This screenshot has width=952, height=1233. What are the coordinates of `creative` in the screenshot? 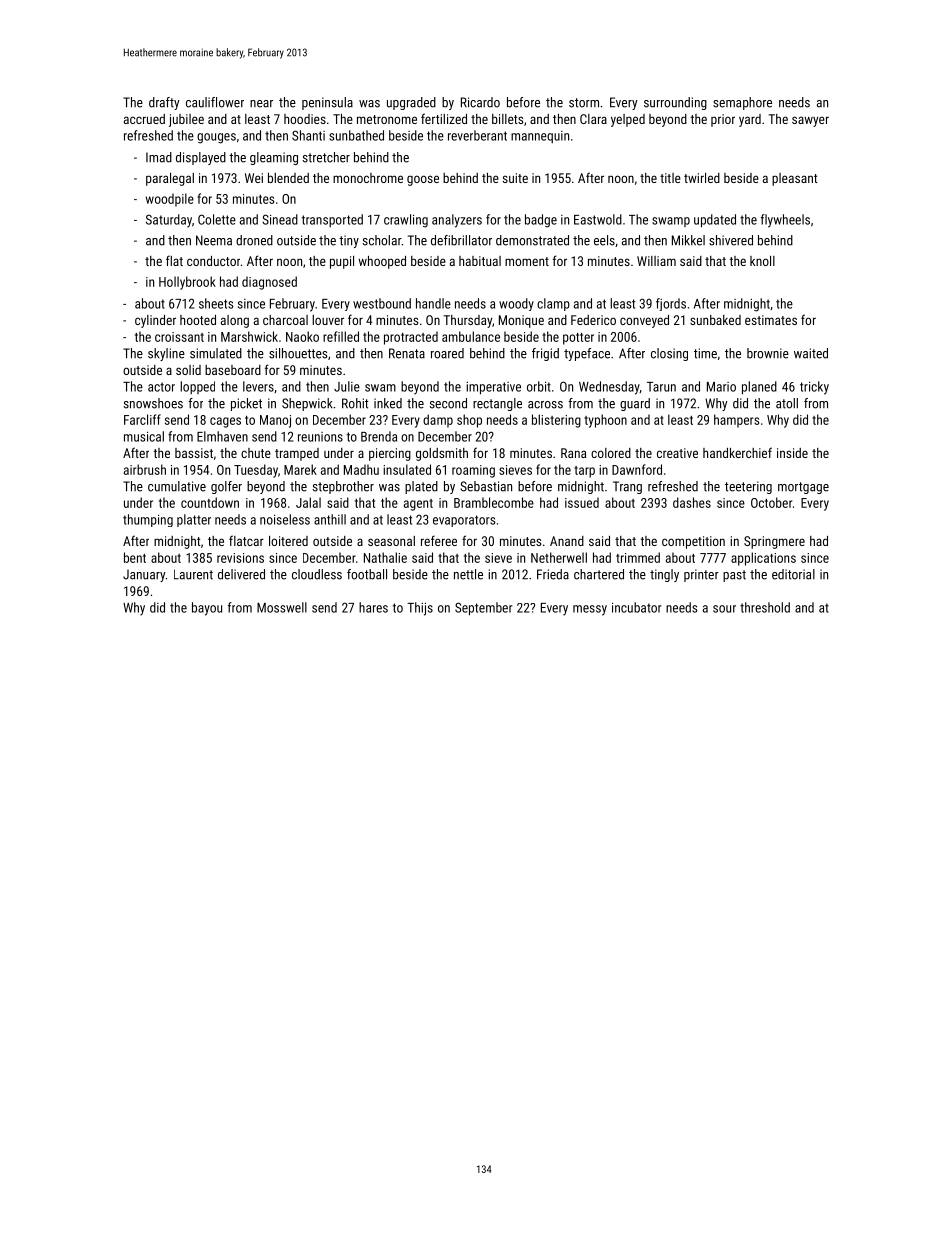 It's located at (677, 453).
